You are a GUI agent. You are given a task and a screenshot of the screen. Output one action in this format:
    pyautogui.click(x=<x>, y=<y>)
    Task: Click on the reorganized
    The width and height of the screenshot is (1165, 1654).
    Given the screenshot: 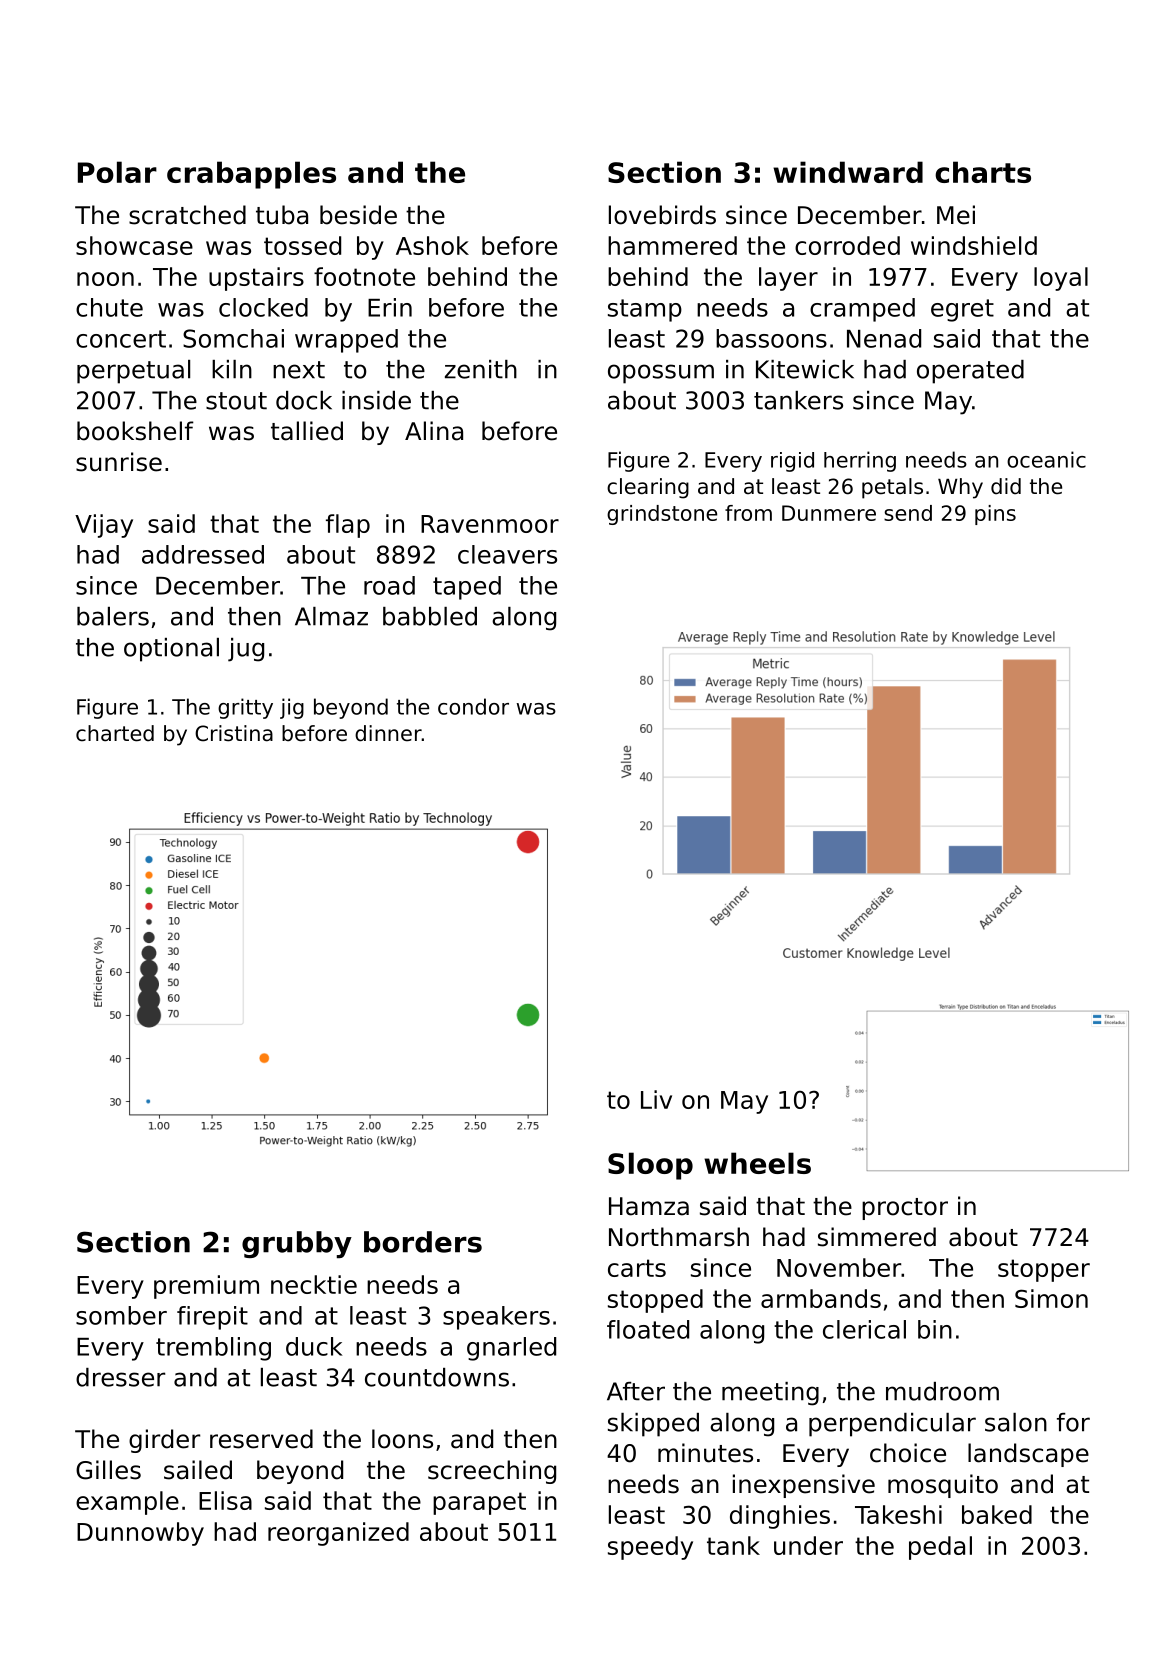 What is the action you would take?
    pyautogui.click(x=338, y=1534)
